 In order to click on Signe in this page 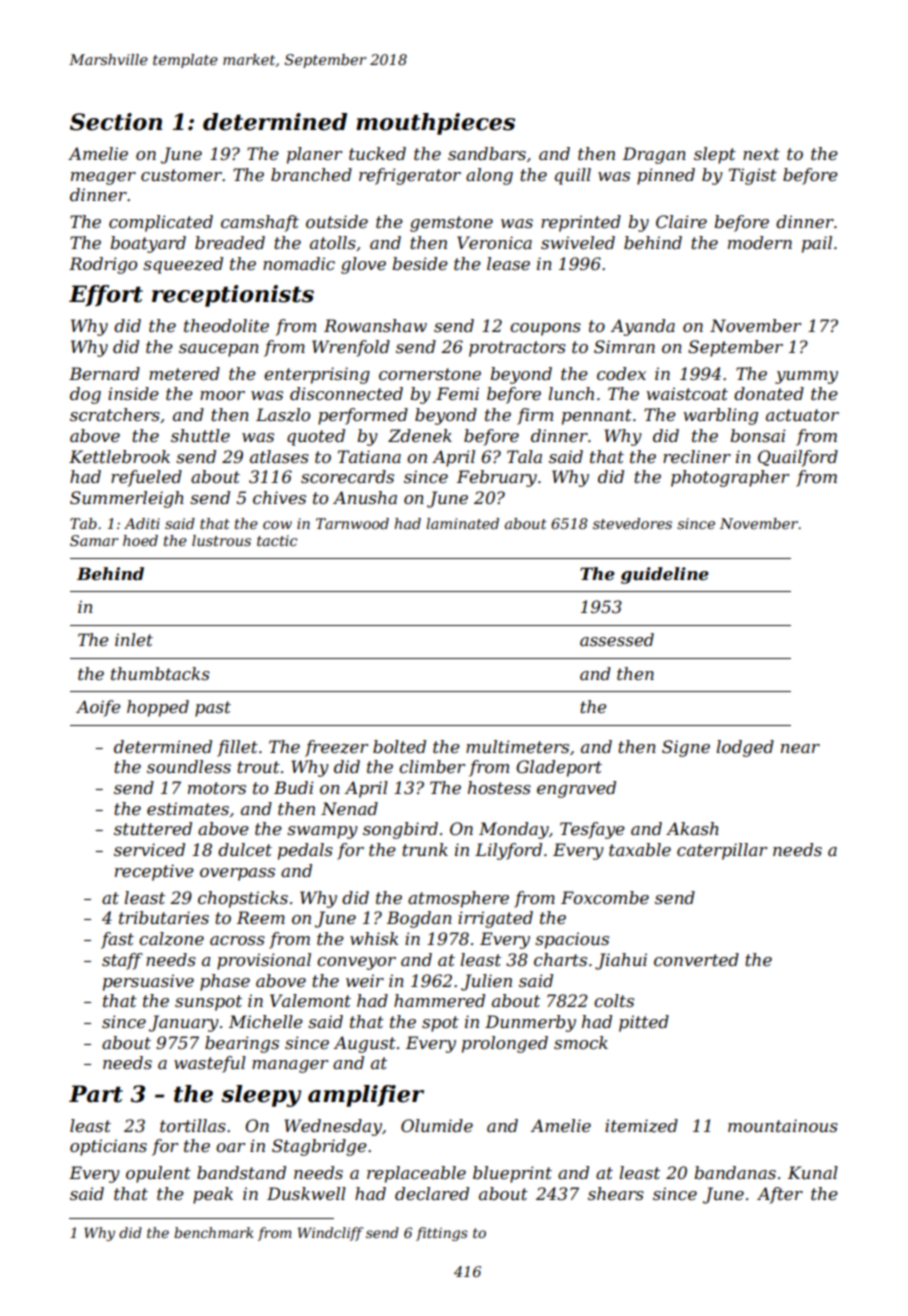, I will do `click(686, 748)`.
